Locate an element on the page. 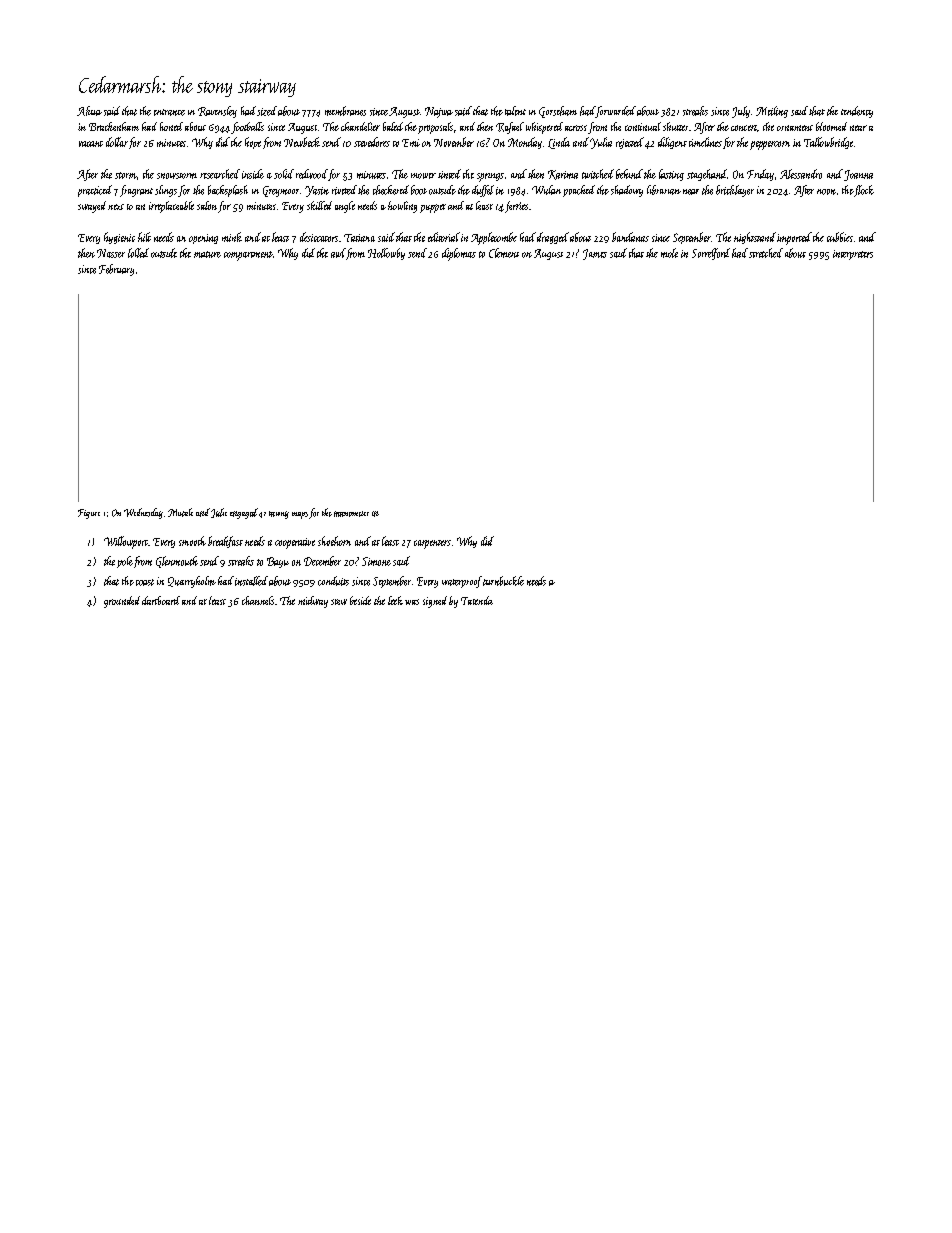  Meiling is located at coordinates (772, 112).
